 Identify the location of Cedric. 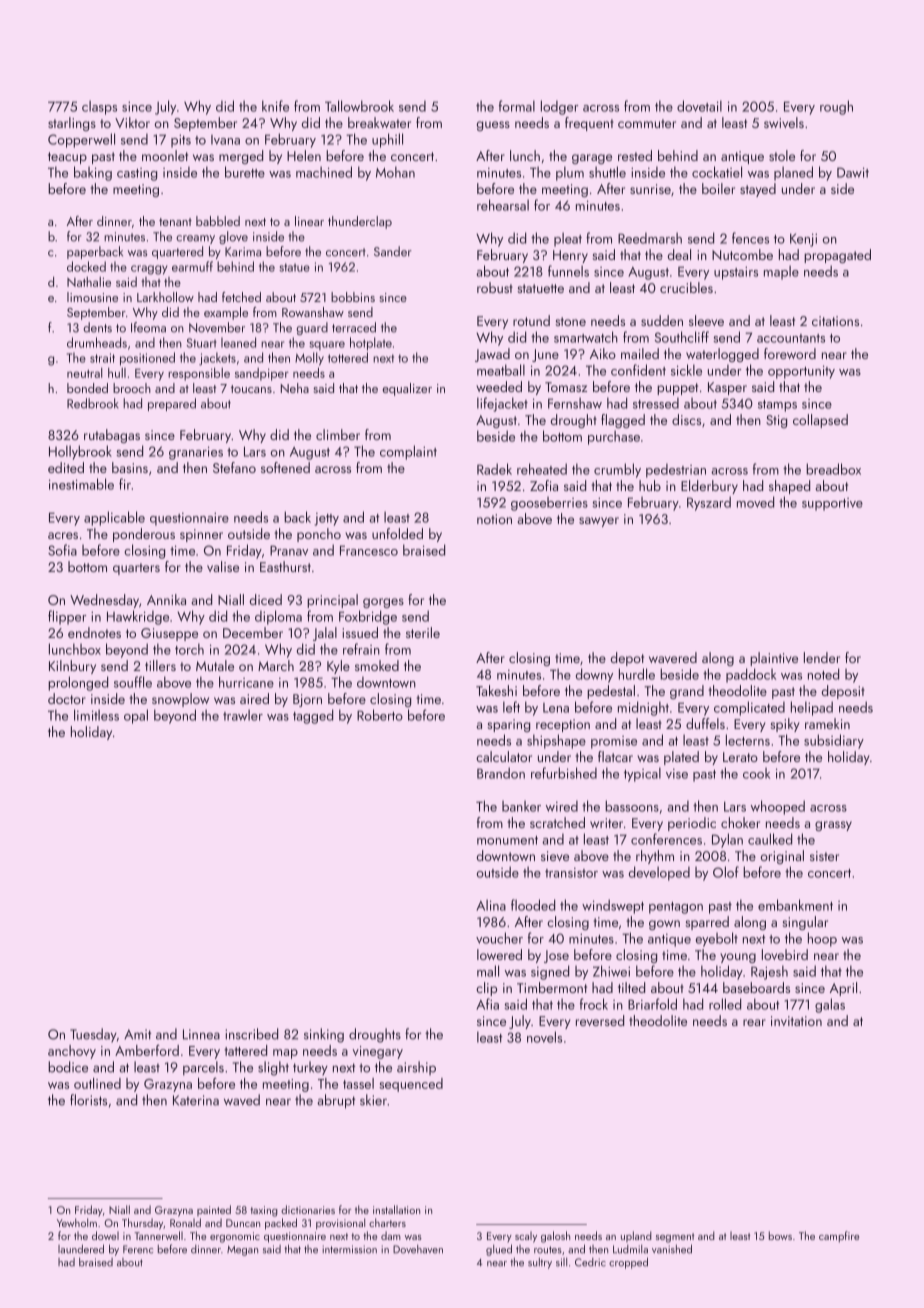
(590, 1262).
